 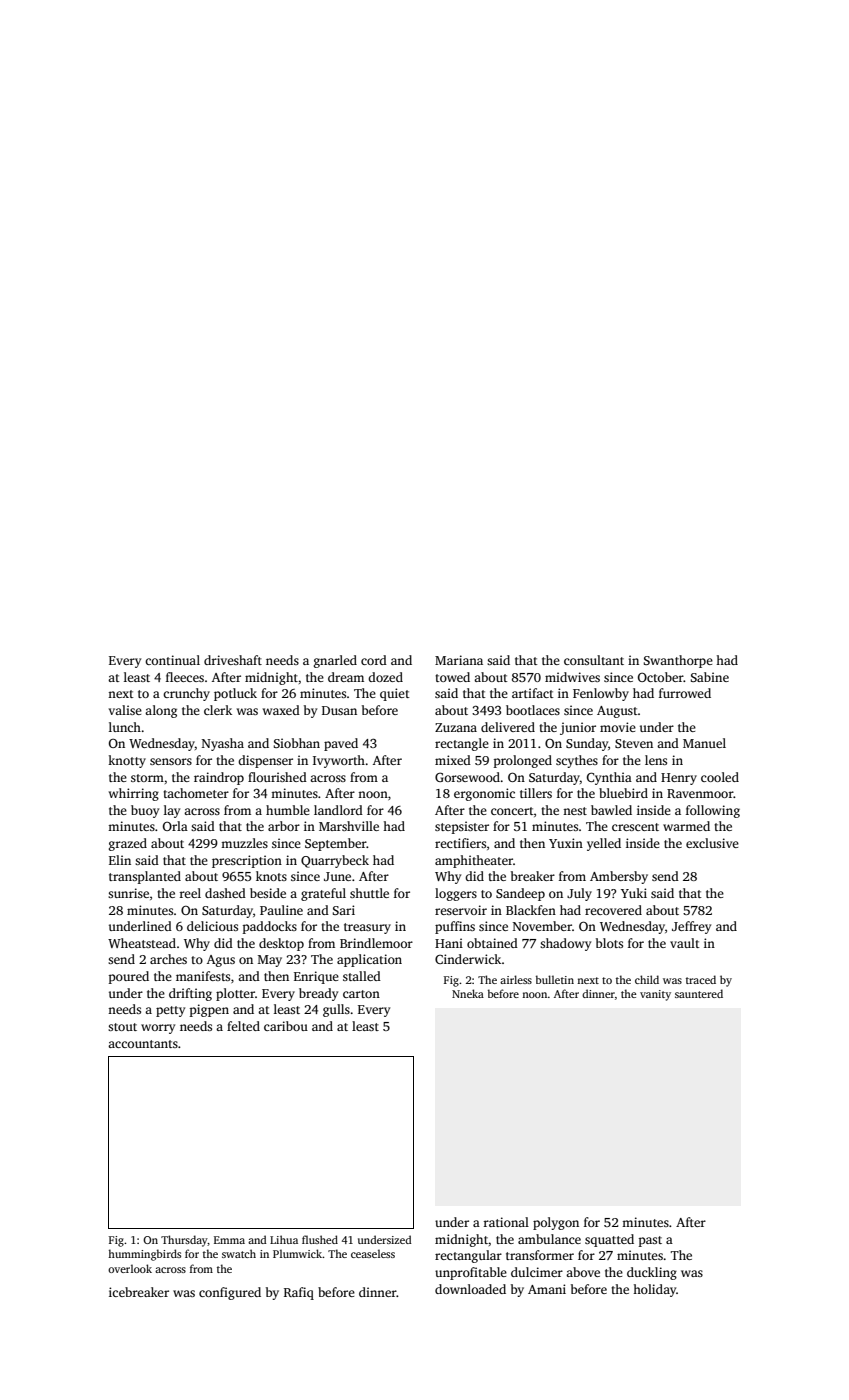 I want to click on Elin, so click(x=120, y=860).
